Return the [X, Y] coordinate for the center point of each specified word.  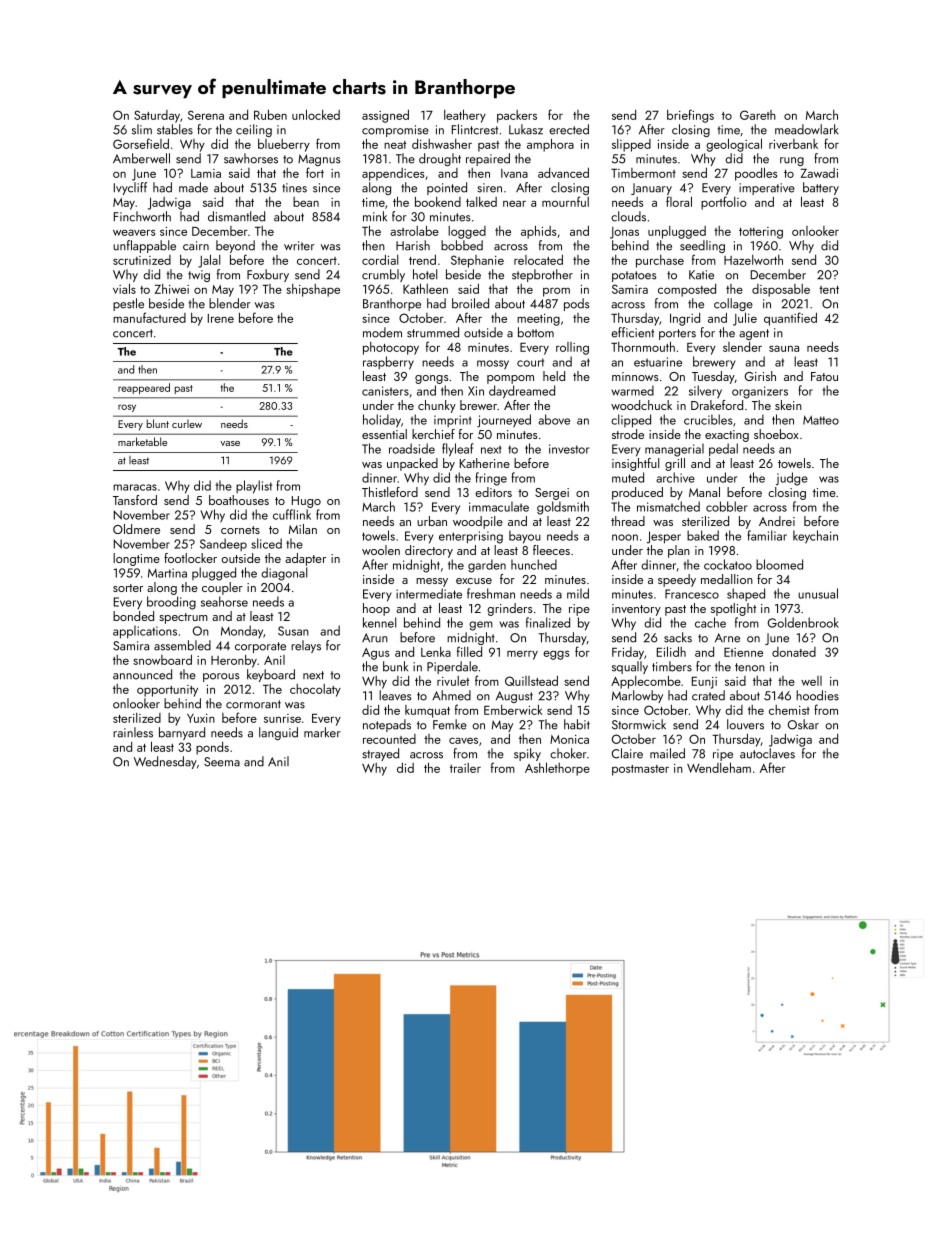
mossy [493, 365]
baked [703, 535]
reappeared [144, 388]
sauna [784, 348]
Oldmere [136, 529]
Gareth [758, 115]
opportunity [167, 691]
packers [517, 116]
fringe [491, 479]
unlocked [316, 114]
